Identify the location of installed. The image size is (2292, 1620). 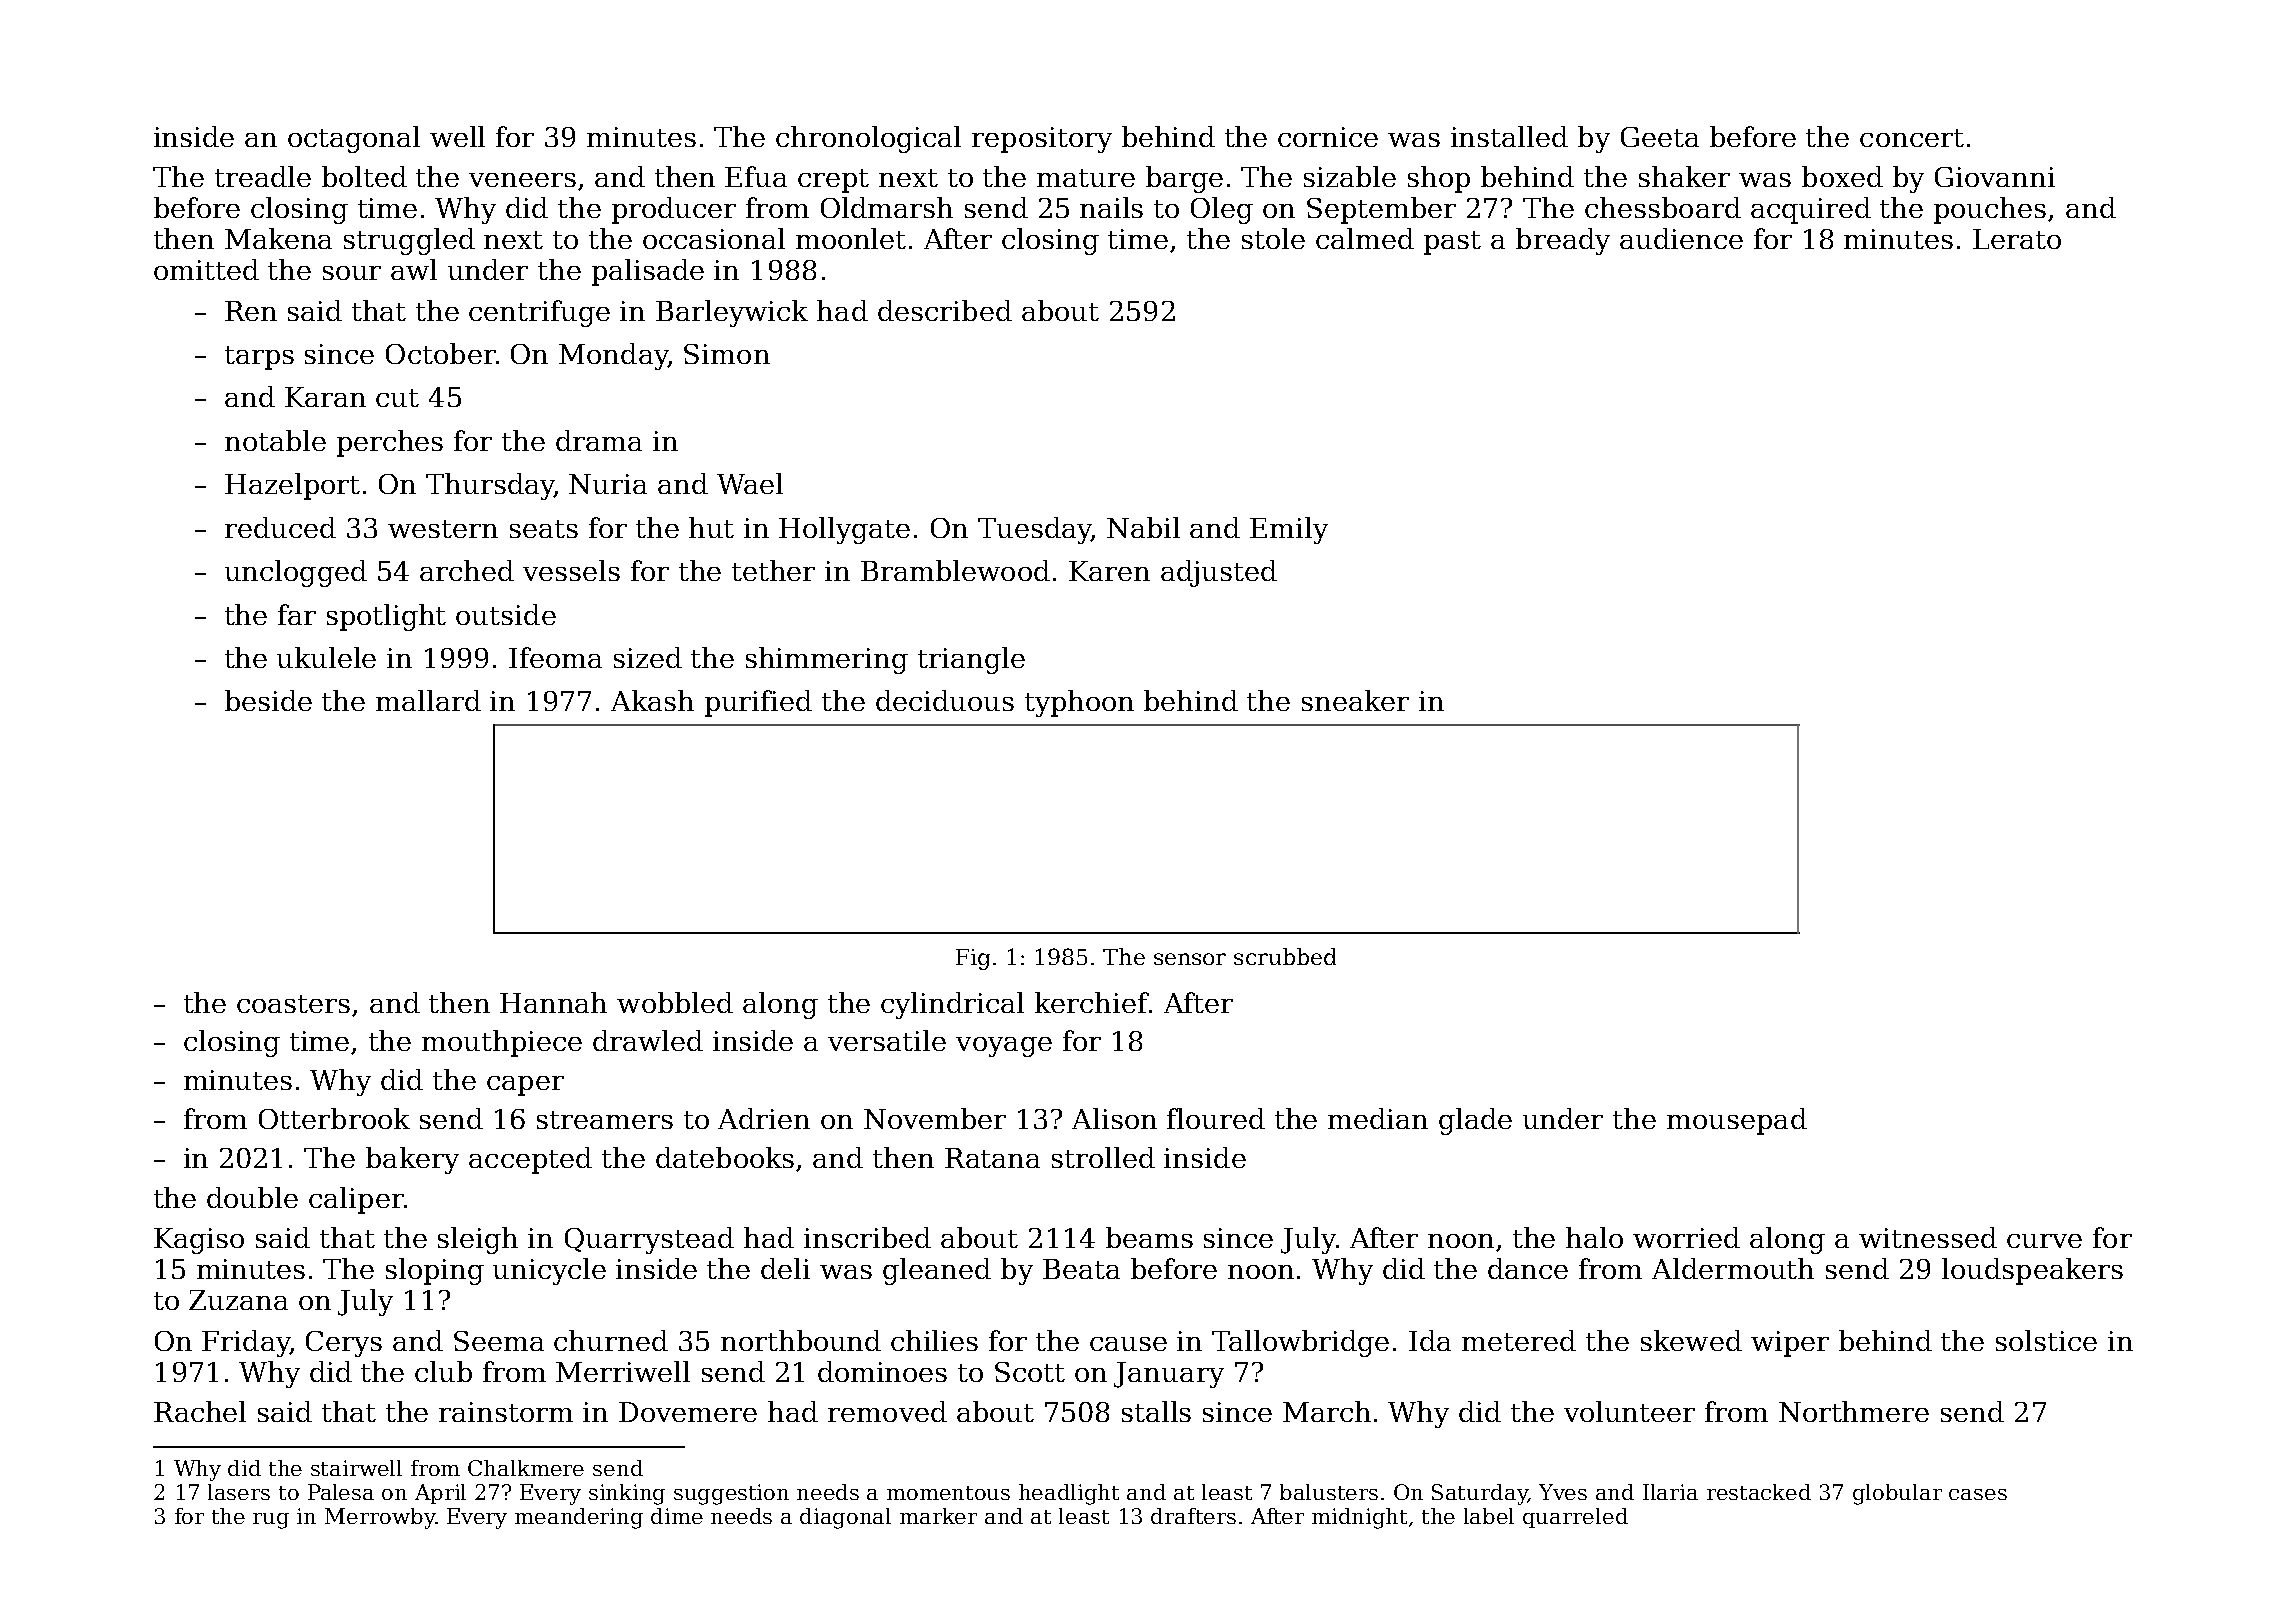
(1509, 136).
